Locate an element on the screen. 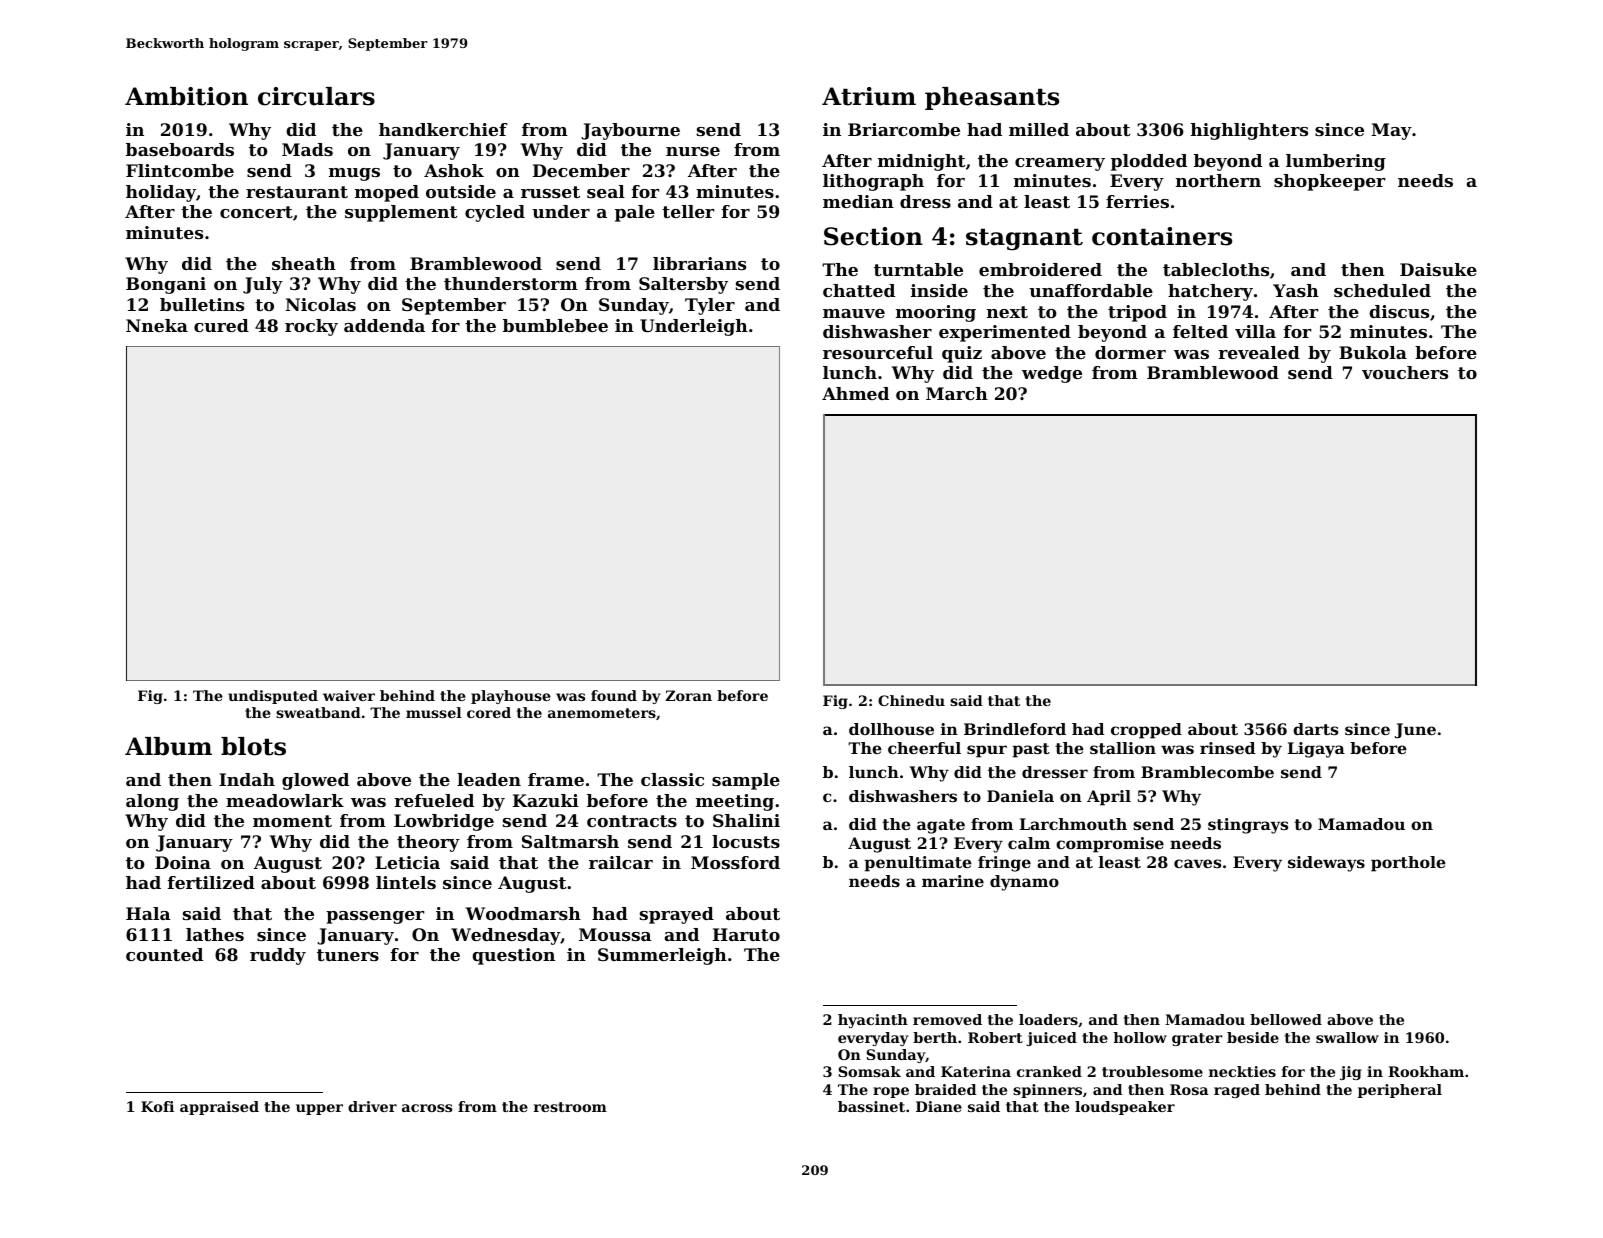  shopkeeper is located at coordinates (1329, 182).
